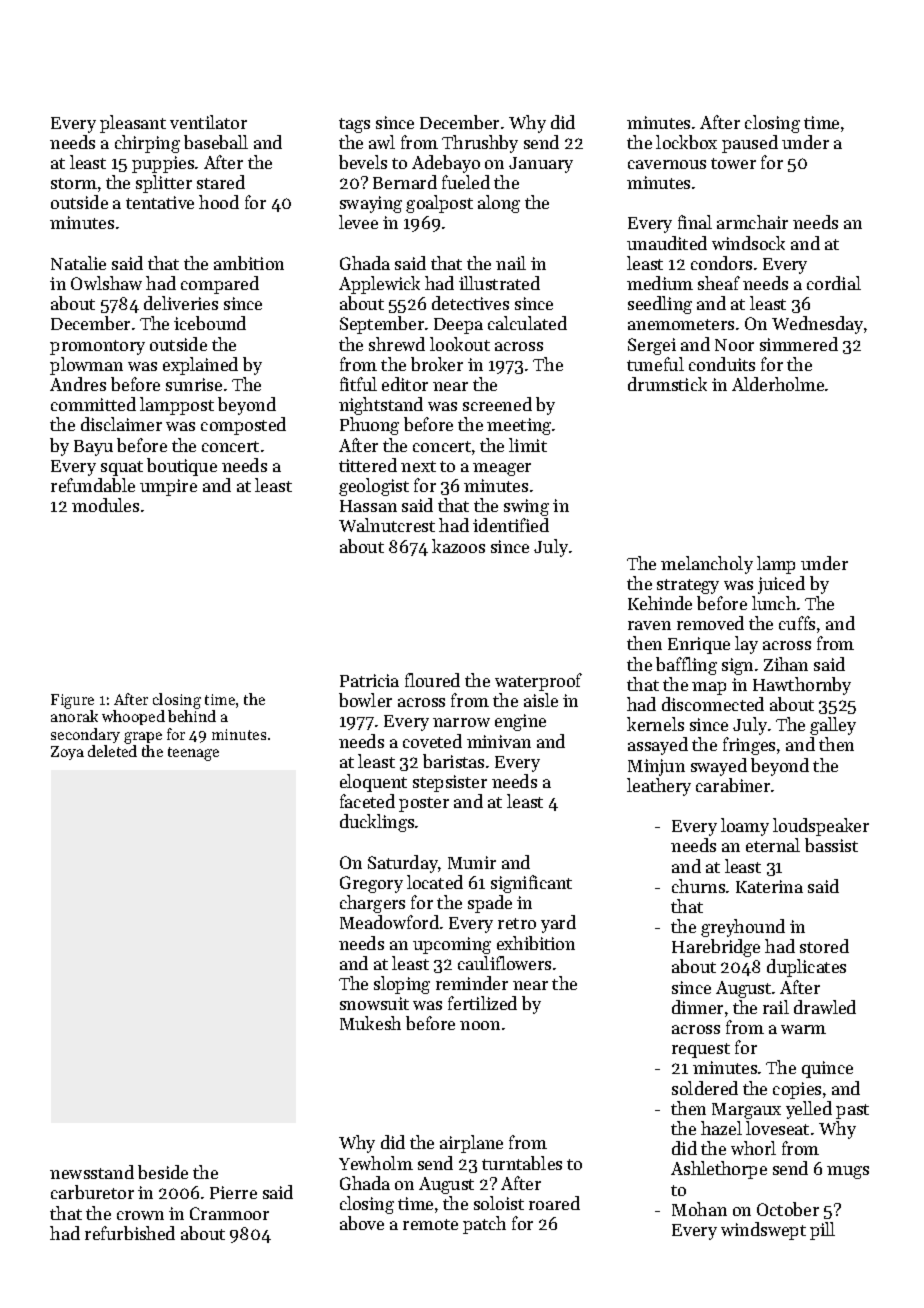  What do you see at coordinates (527, 323) in the image?
I see `calculated` at bounding box center [527, 323].
